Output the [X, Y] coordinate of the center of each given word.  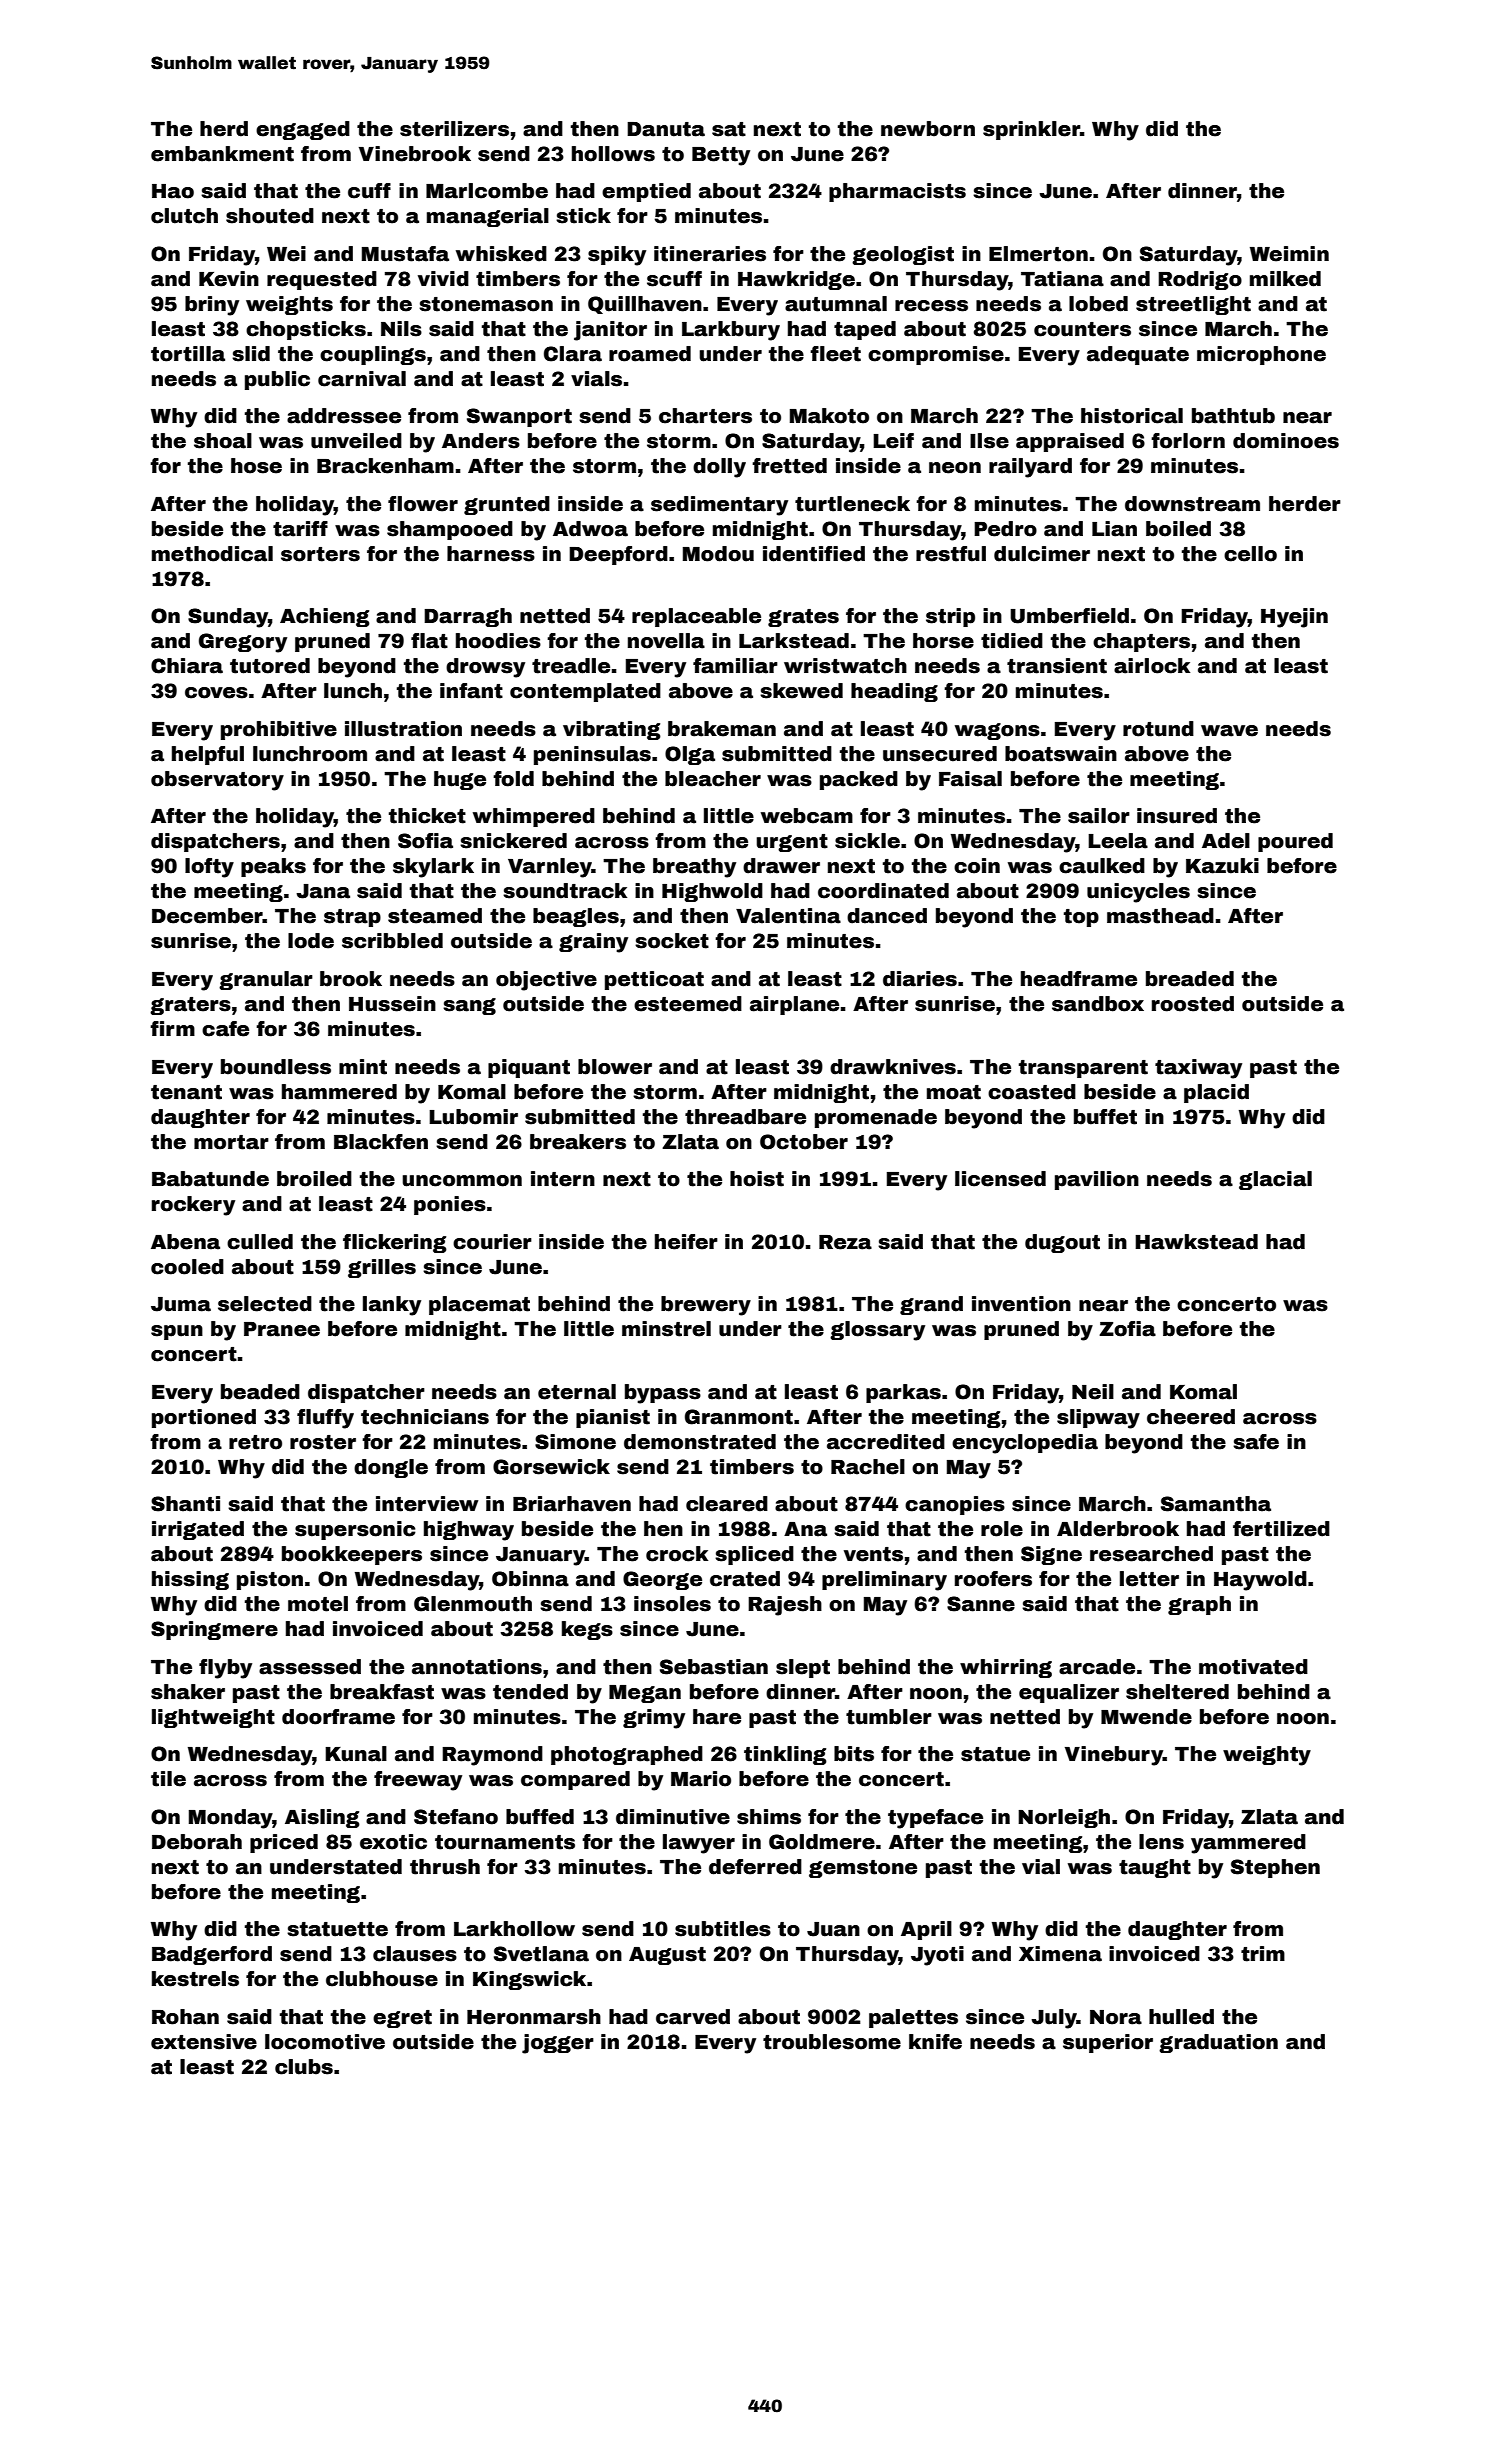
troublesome [832, 2042]
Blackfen [381, 1142]
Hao [173, 191]
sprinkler [1031, 130]
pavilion [1097, 1180]
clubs [304, 2067]
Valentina [788, 916]
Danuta [666, 129]
